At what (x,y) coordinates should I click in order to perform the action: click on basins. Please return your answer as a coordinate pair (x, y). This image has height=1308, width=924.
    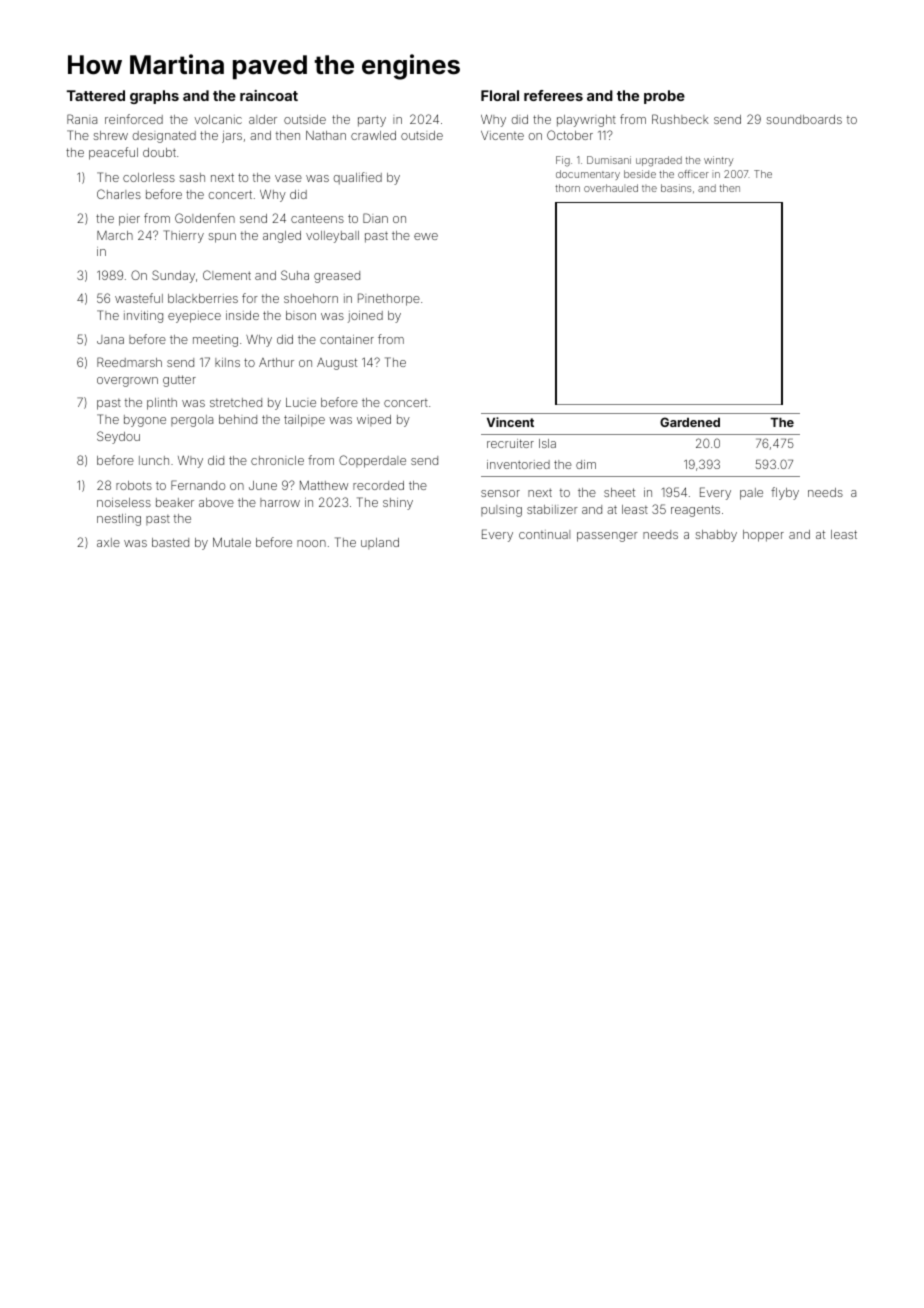
    Looking at the image, I should click on (676, 188).
